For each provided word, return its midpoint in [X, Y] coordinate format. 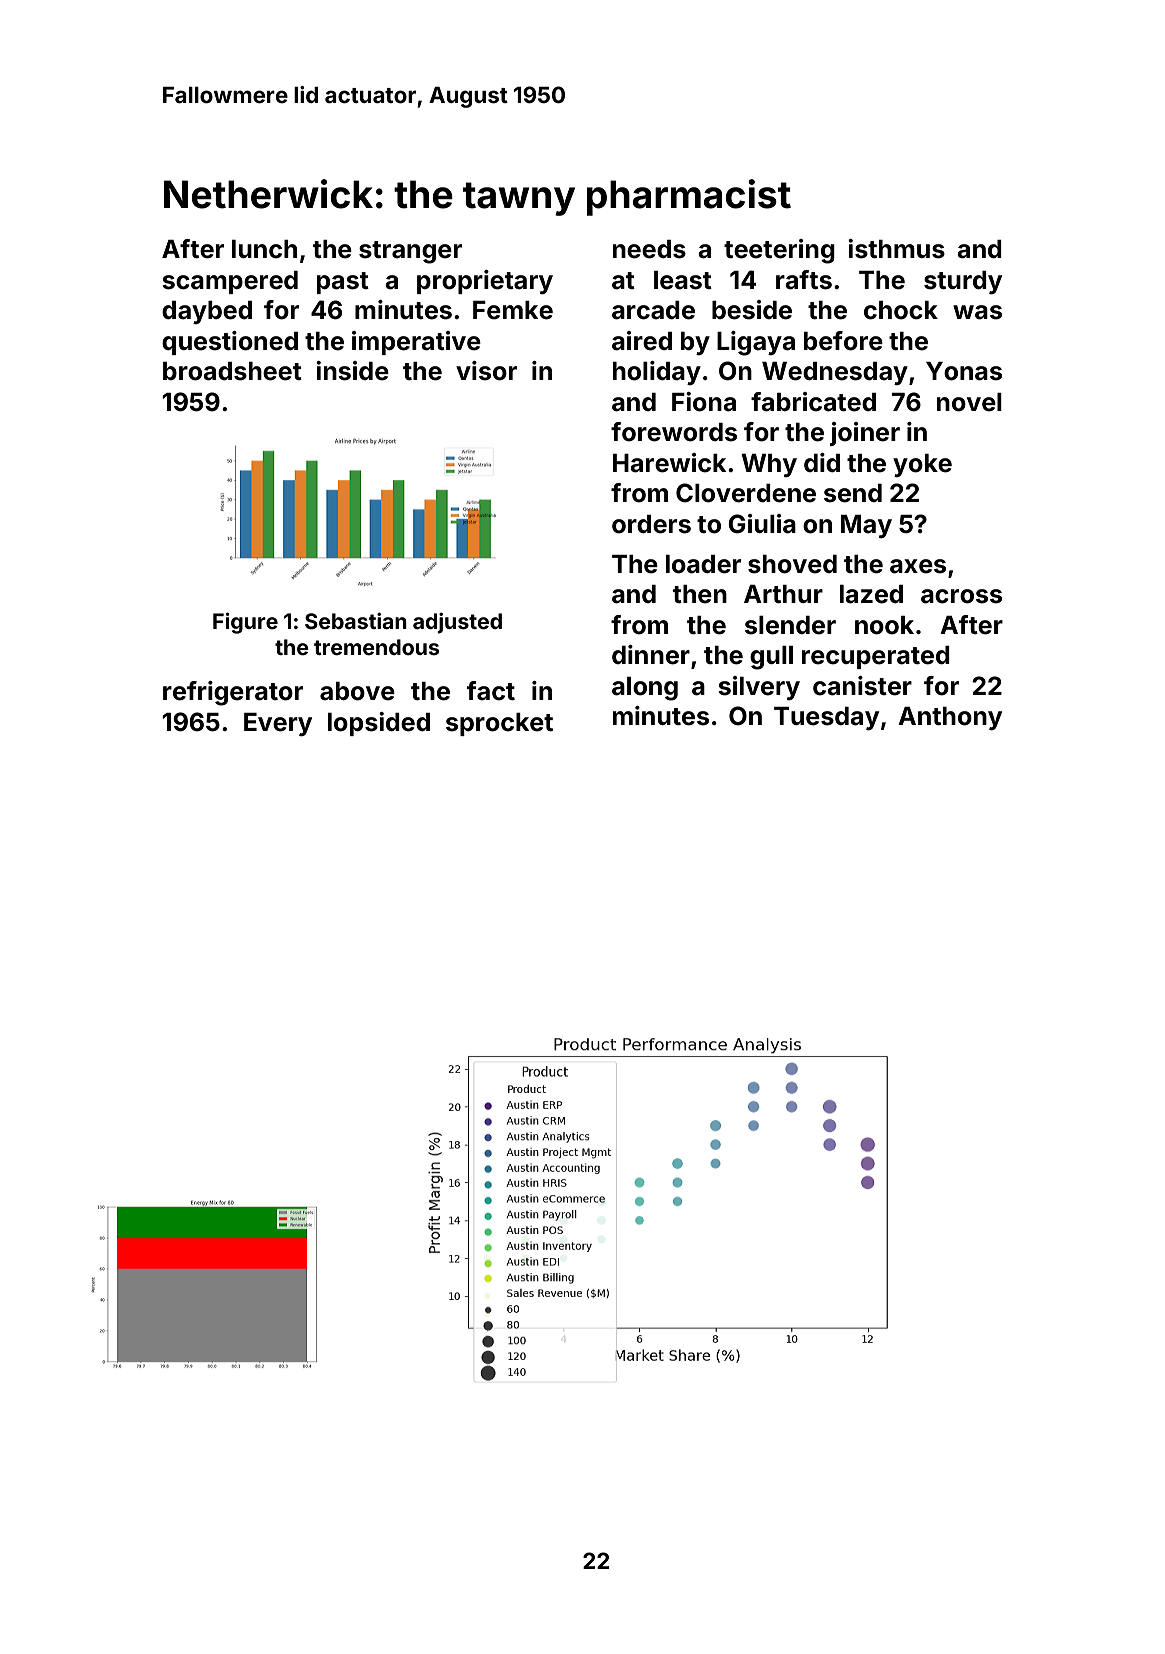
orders [651, 524]
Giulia [762, 524]
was [977, 312]
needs [649, 249]
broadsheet [232, 371]
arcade [653, 310]
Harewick [669, 463]
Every [278, 724]
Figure [245, 623]
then [700, 594]
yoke [922, 465]
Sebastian [356, 621]
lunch [264, 249]
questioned [230, 343]
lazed [871, 594]
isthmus [896, 249]
